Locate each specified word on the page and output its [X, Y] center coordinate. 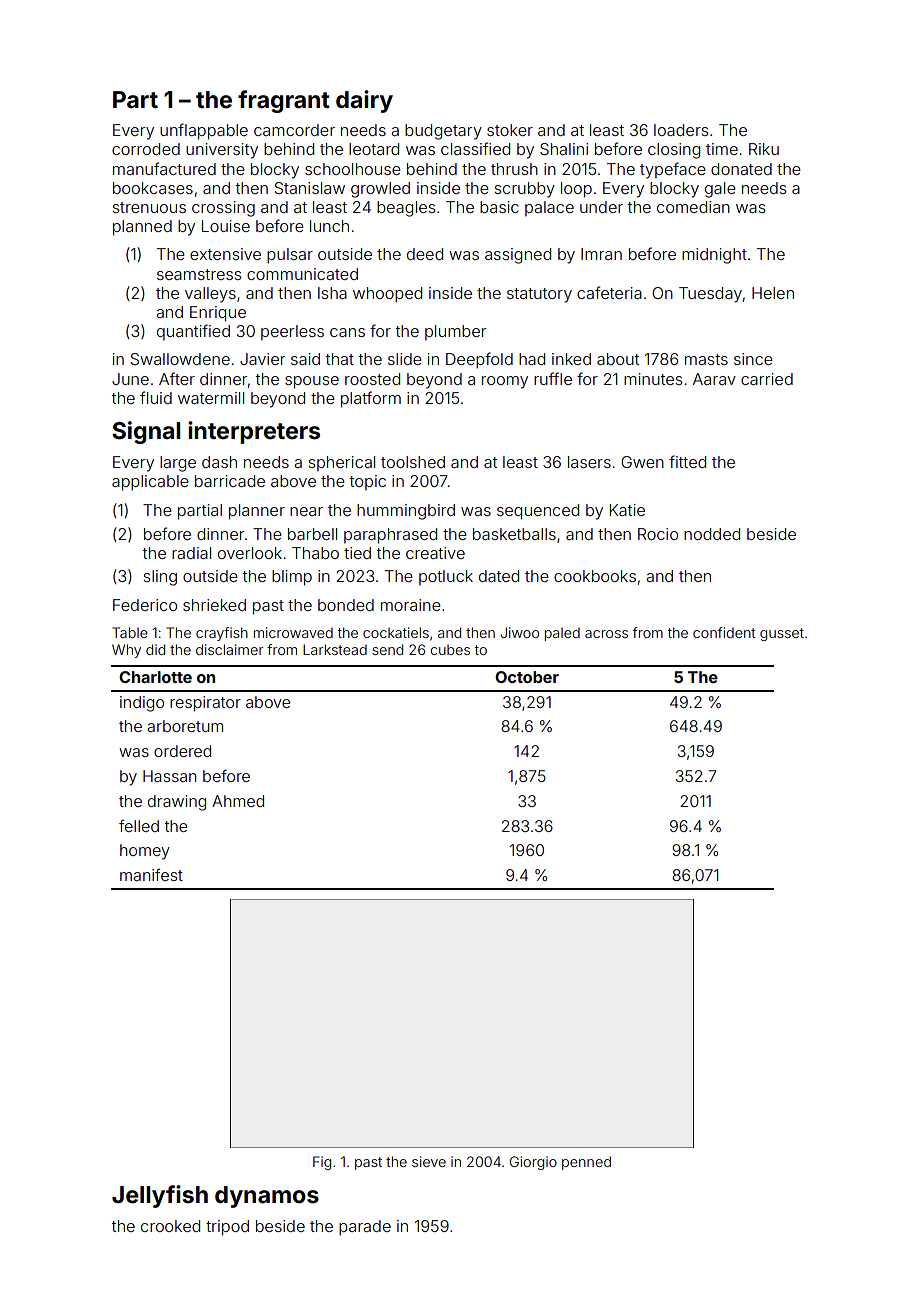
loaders [681, 130]
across [606, 634]
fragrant [284, 101]
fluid [156, 397]
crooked [170, 1226]
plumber [455, 332]
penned [586, 1163]
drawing [177, 803]
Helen [773, 293]
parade [365, 1228]
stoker [510, 130]
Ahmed [238, 801]
